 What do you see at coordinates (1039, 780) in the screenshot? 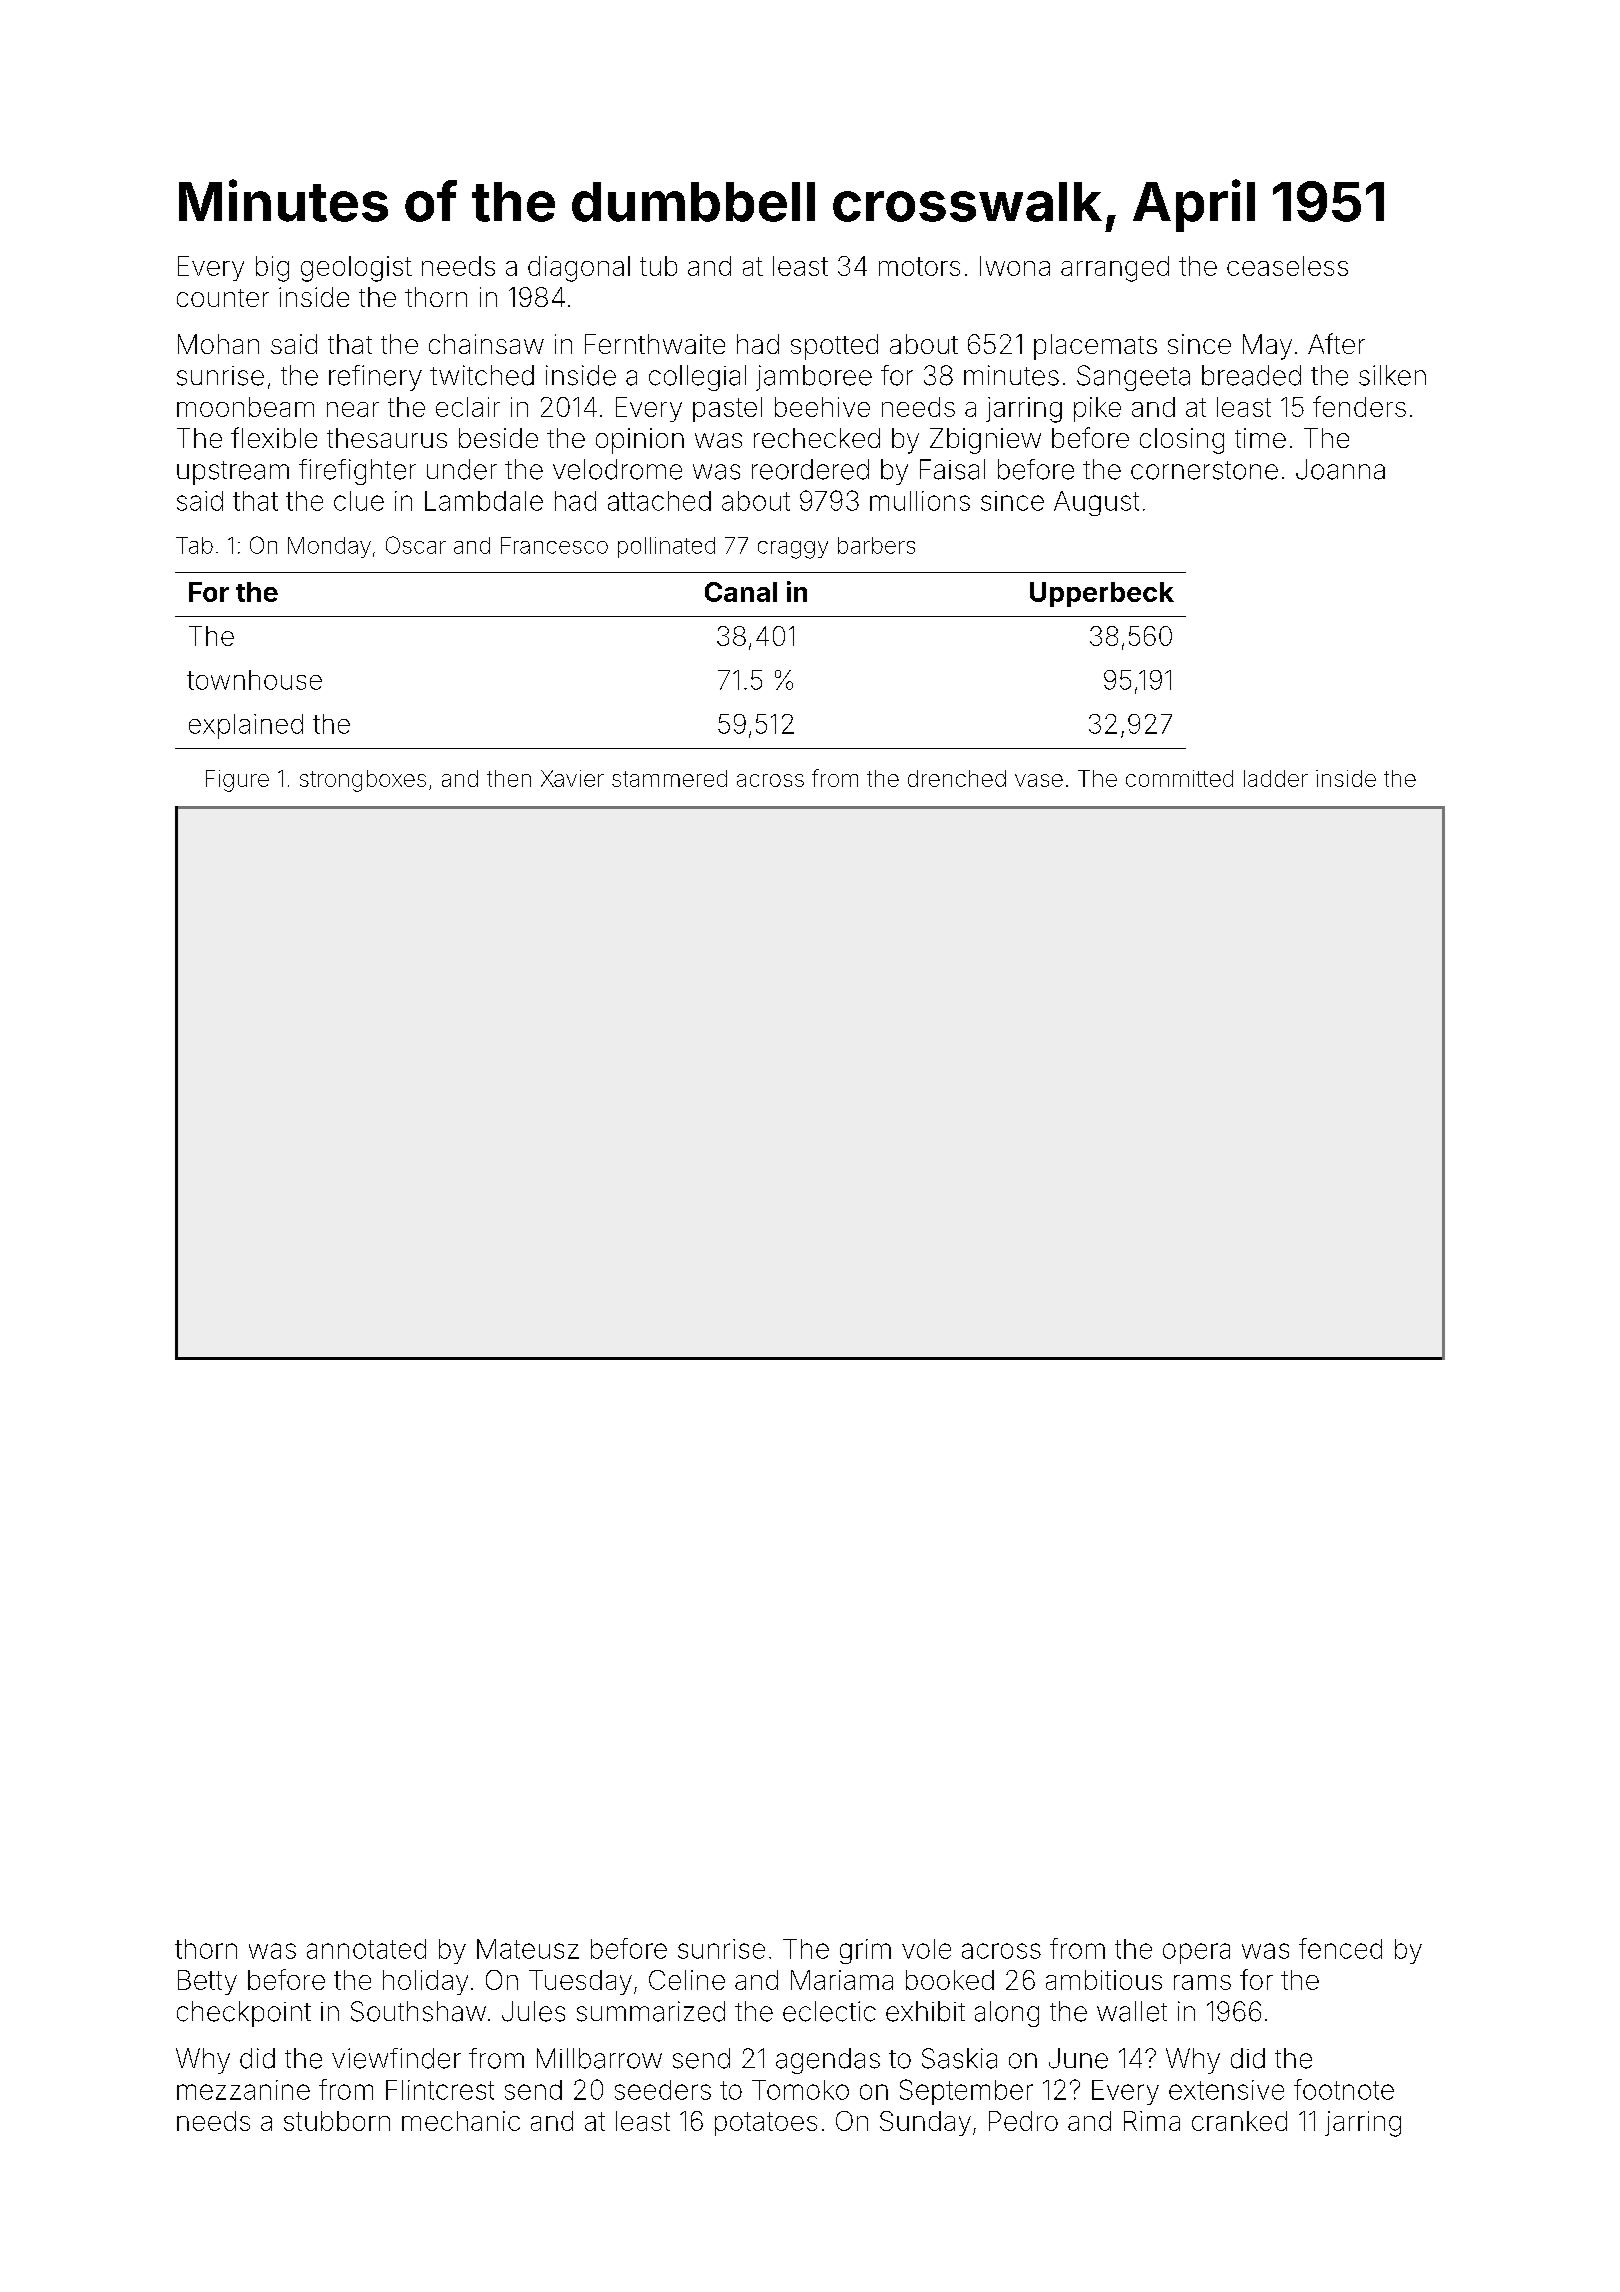
I see `vase` at bounding box center [1039, 780].
